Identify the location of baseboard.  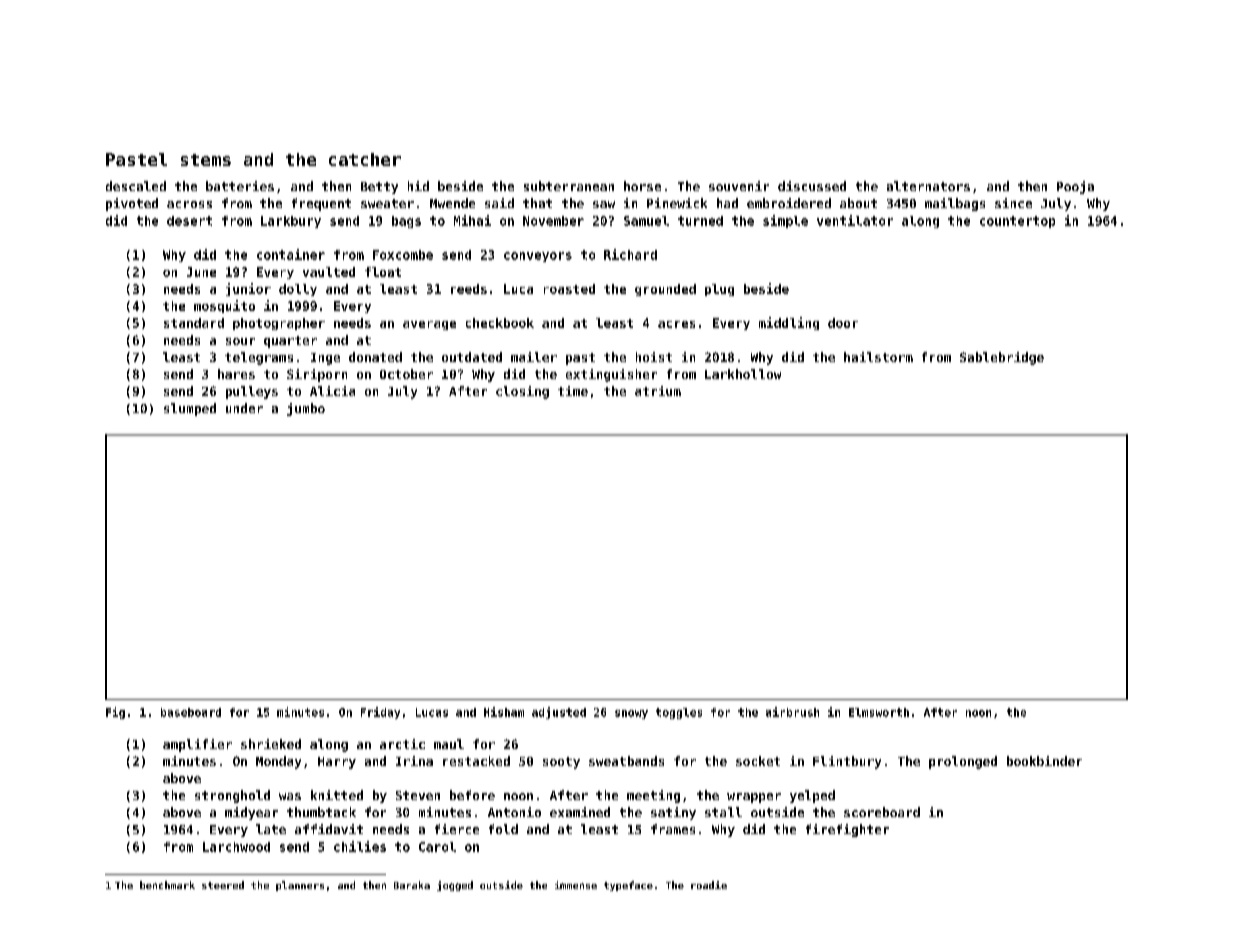
(191, 712).
